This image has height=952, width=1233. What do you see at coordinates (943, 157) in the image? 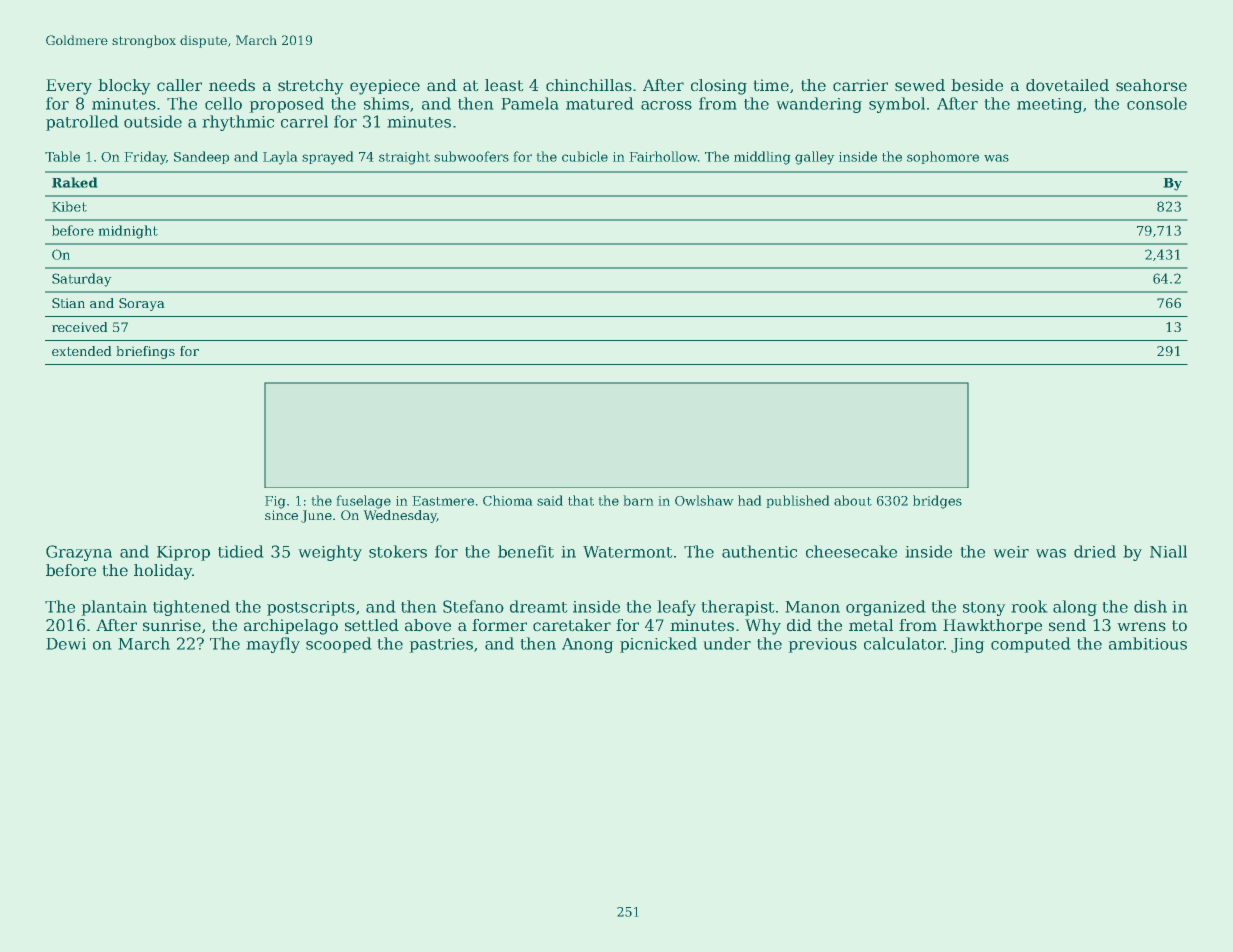
I see `sophomore` at bounding box center [943, 157].
